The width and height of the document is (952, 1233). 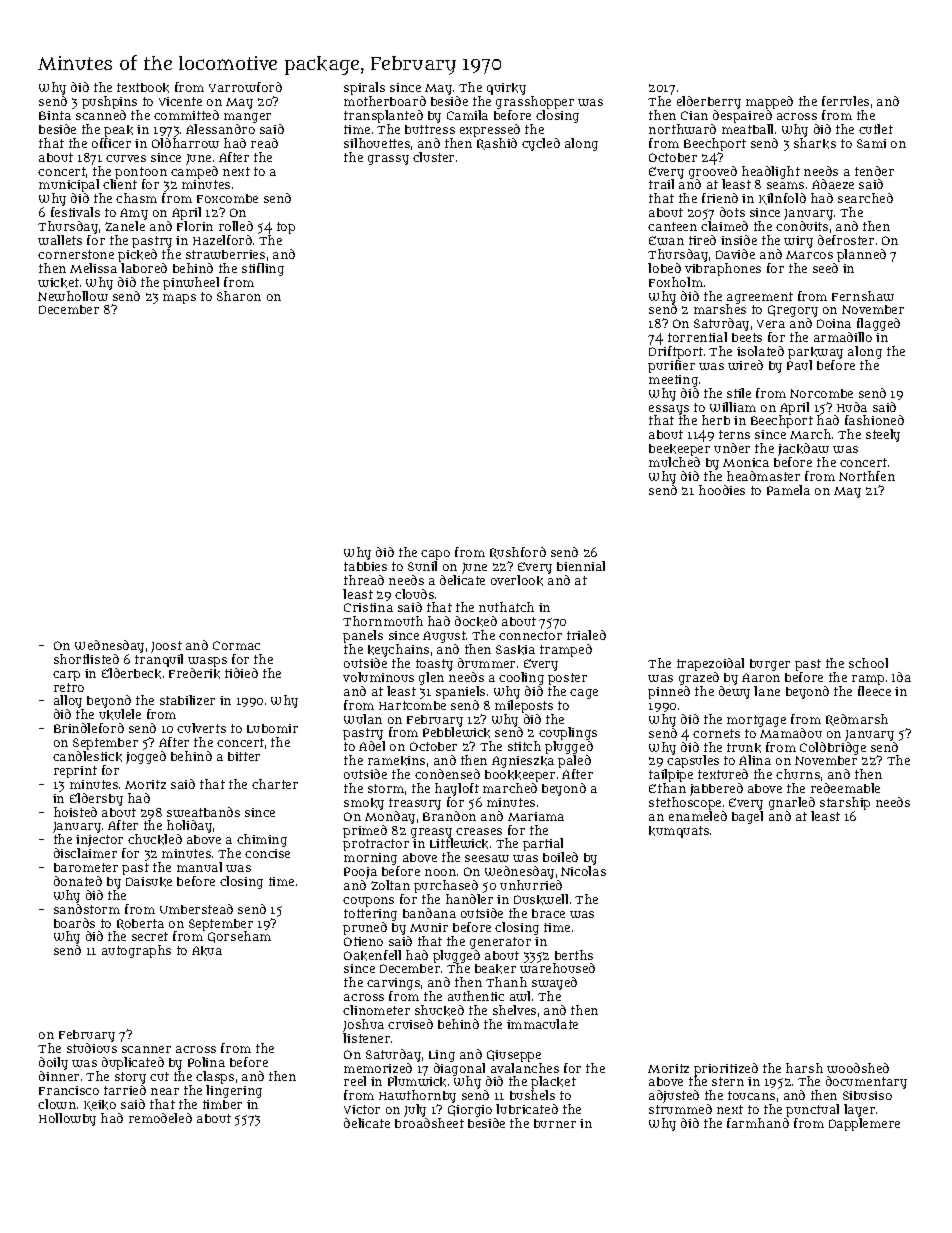 I want to click on Cormac, so click(x=236, y=645).
